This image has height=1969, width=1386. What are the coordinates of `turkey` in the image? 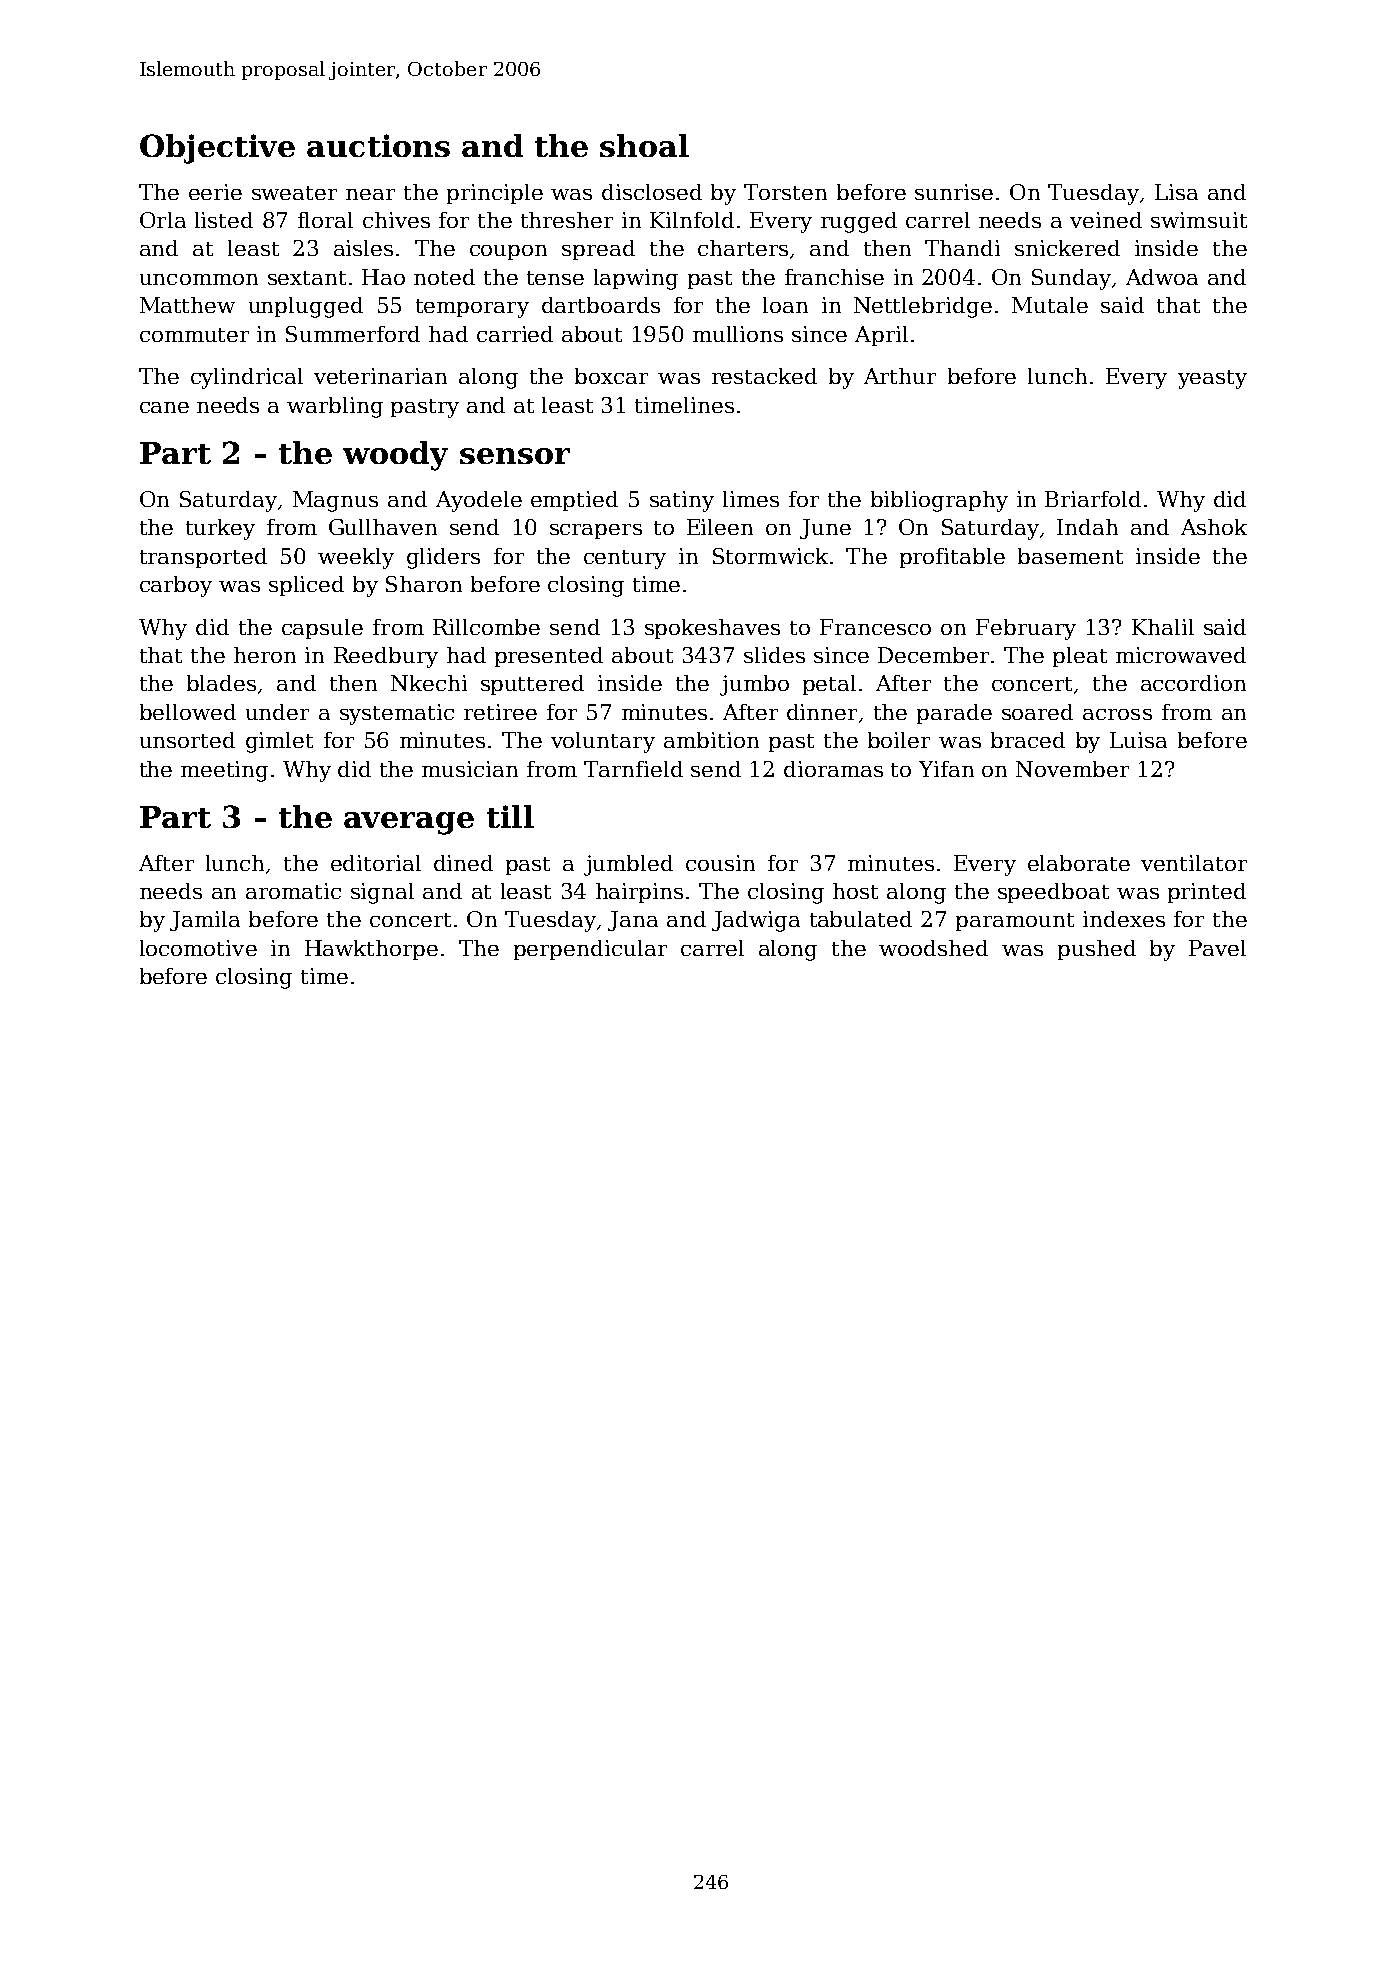 It's located at (220, 529).
